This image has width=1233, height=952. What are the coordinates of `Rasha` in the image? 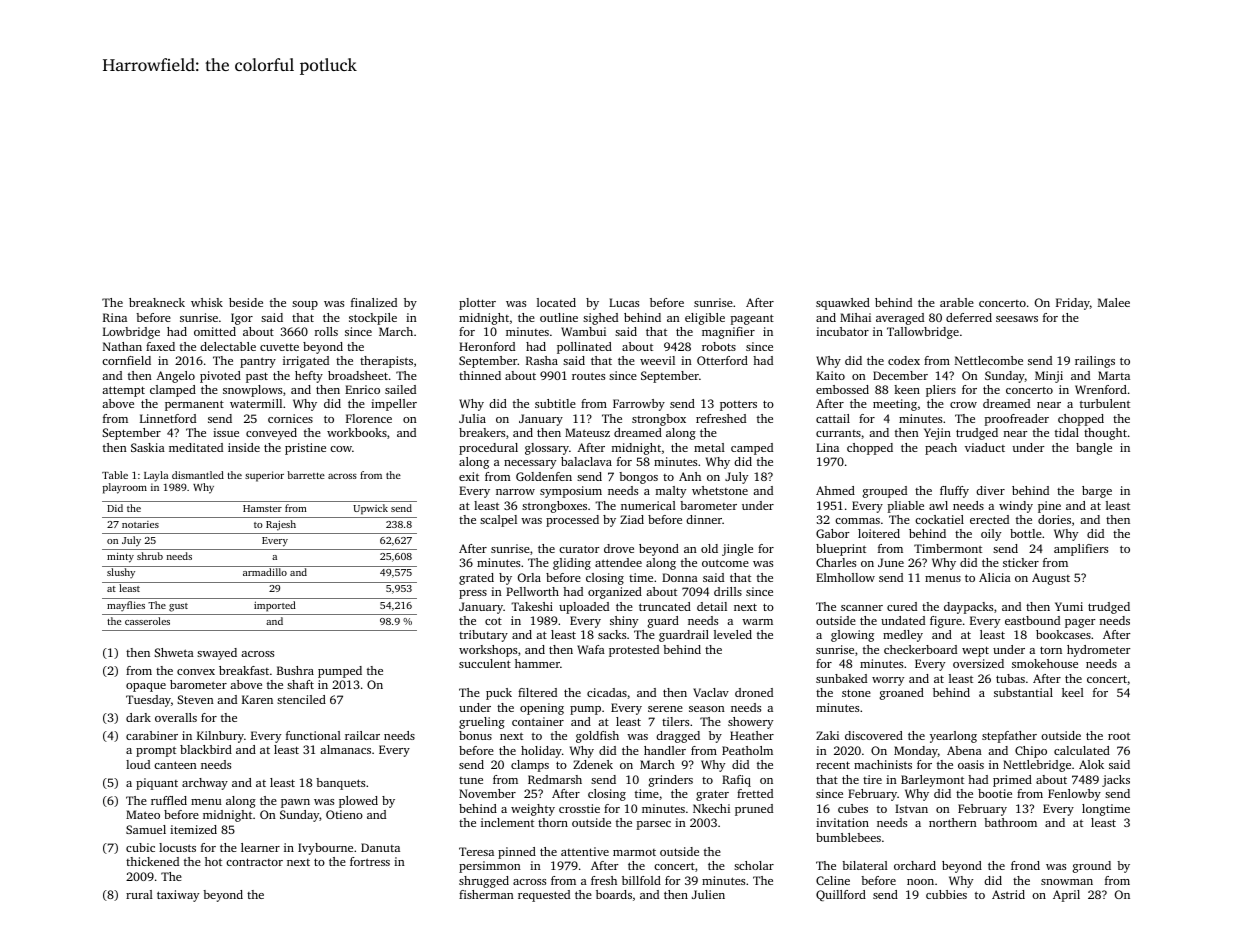 It's located at (542, 360).
